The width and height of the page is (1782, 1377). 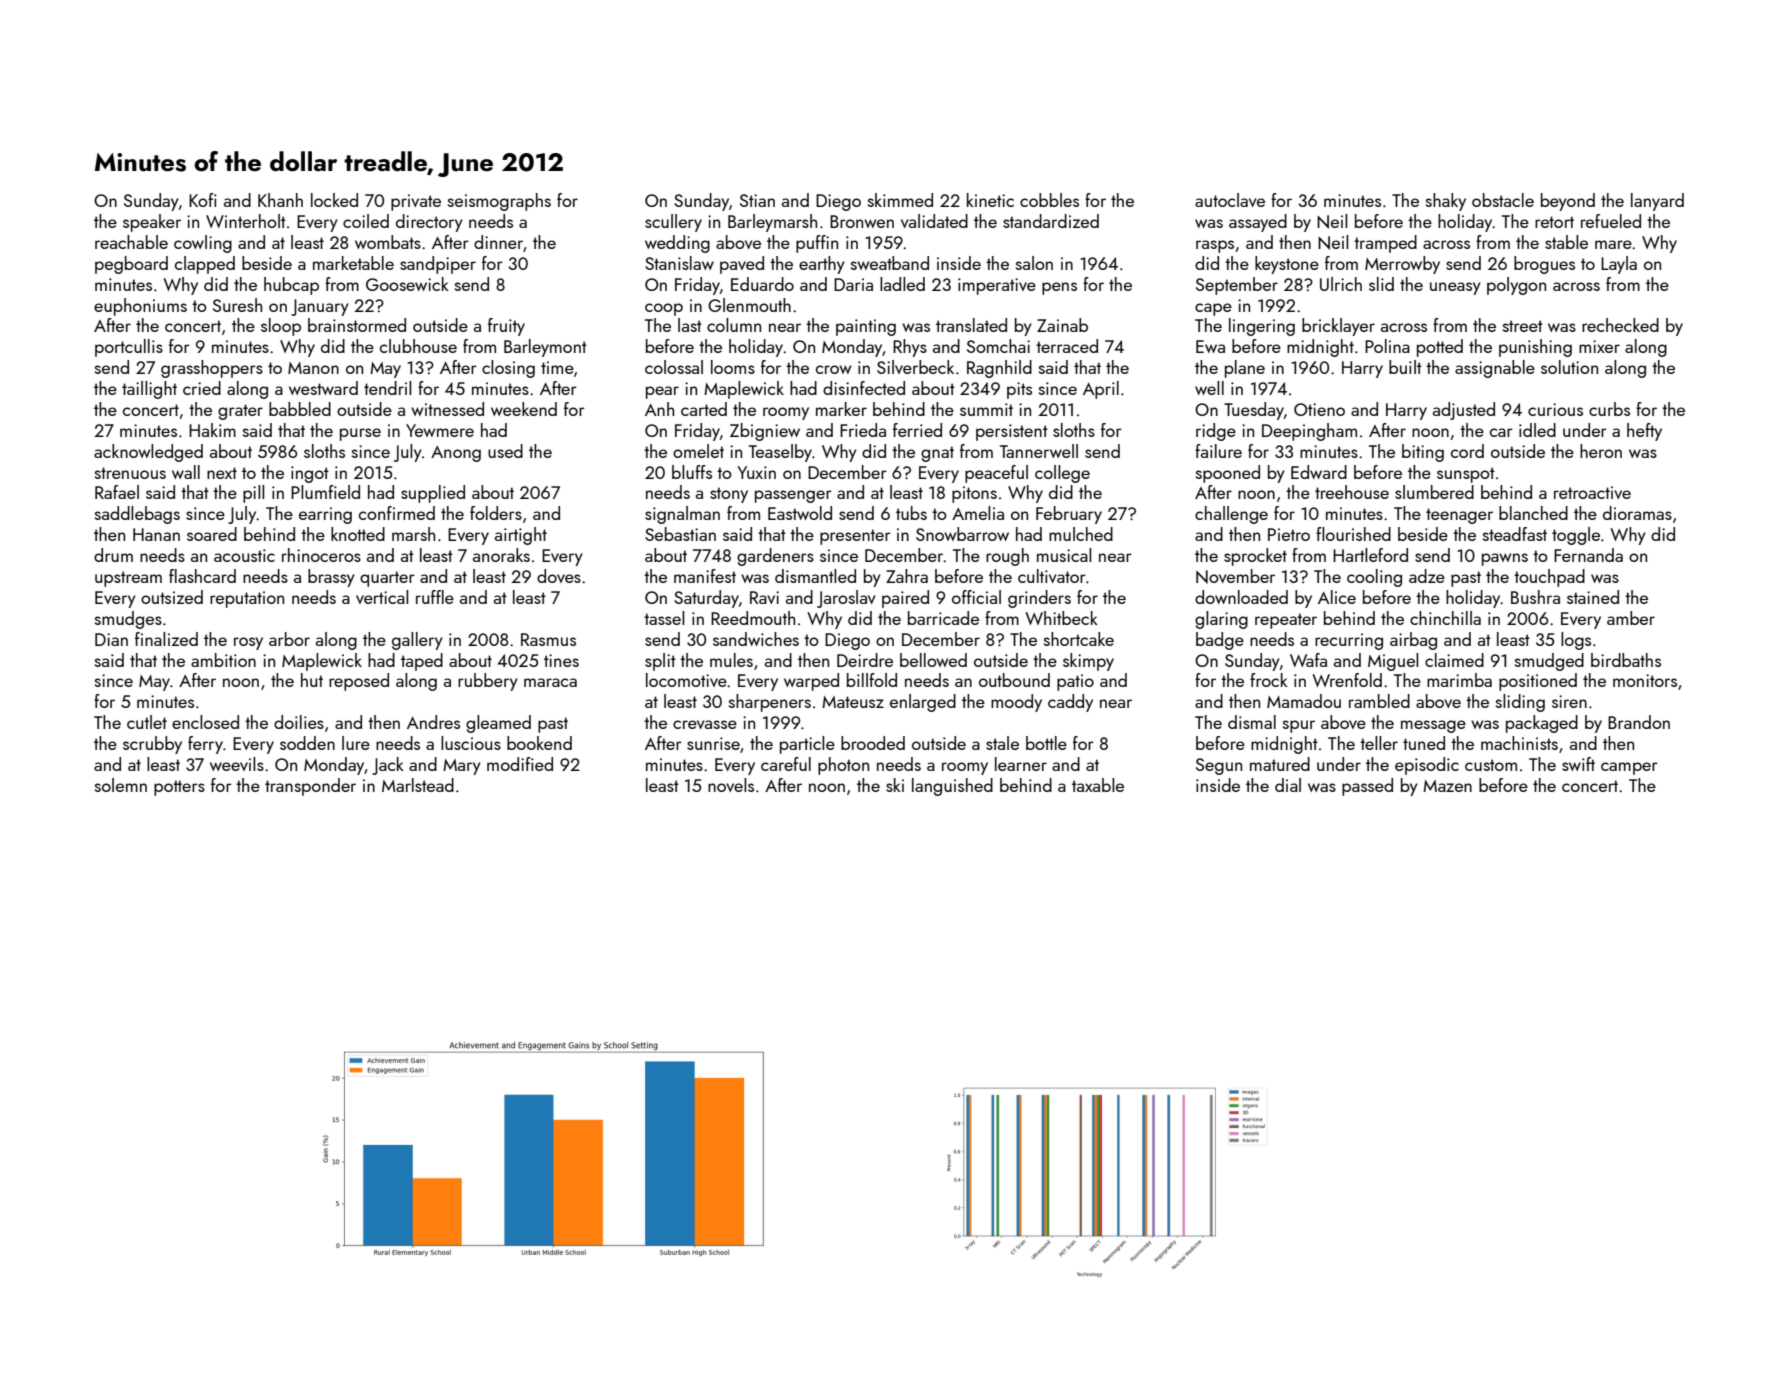 What do you see at coordinates (1446, 202) in the page?
I see `shaky` at bounding box center [1446, 202].
